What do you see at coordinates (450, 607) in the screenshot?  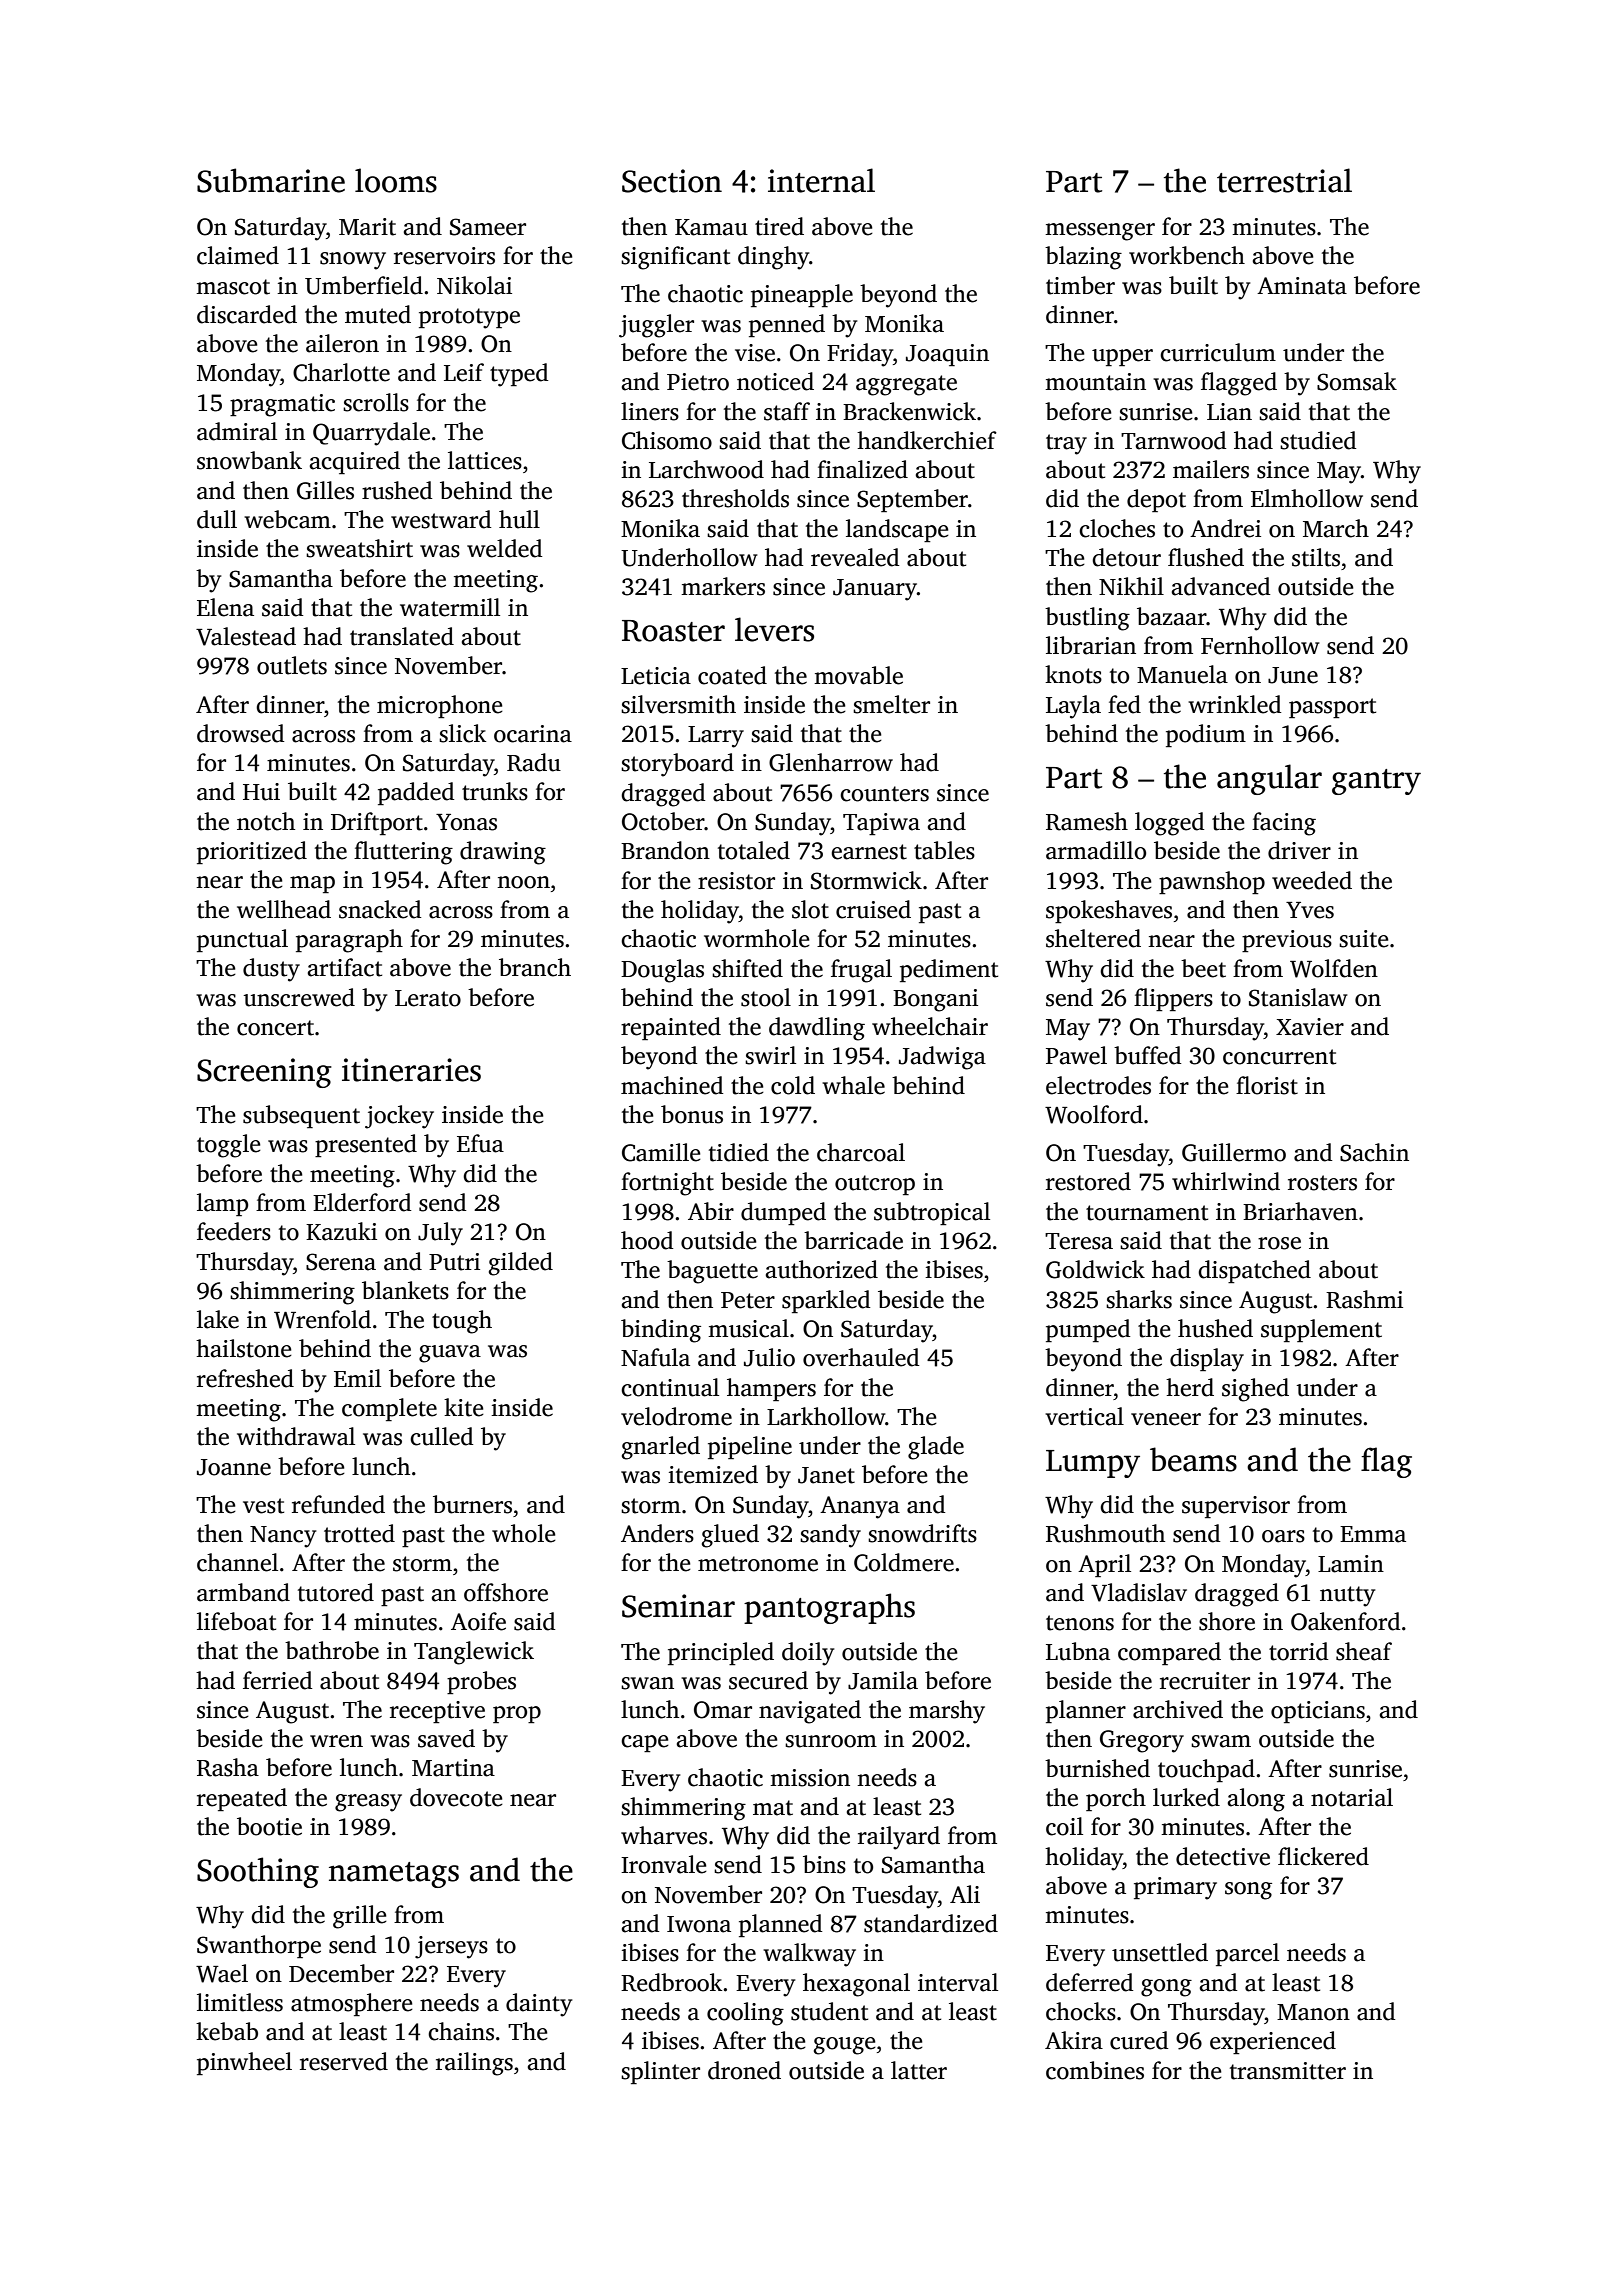 I see `watermill` at bounding box center [450, 607].
